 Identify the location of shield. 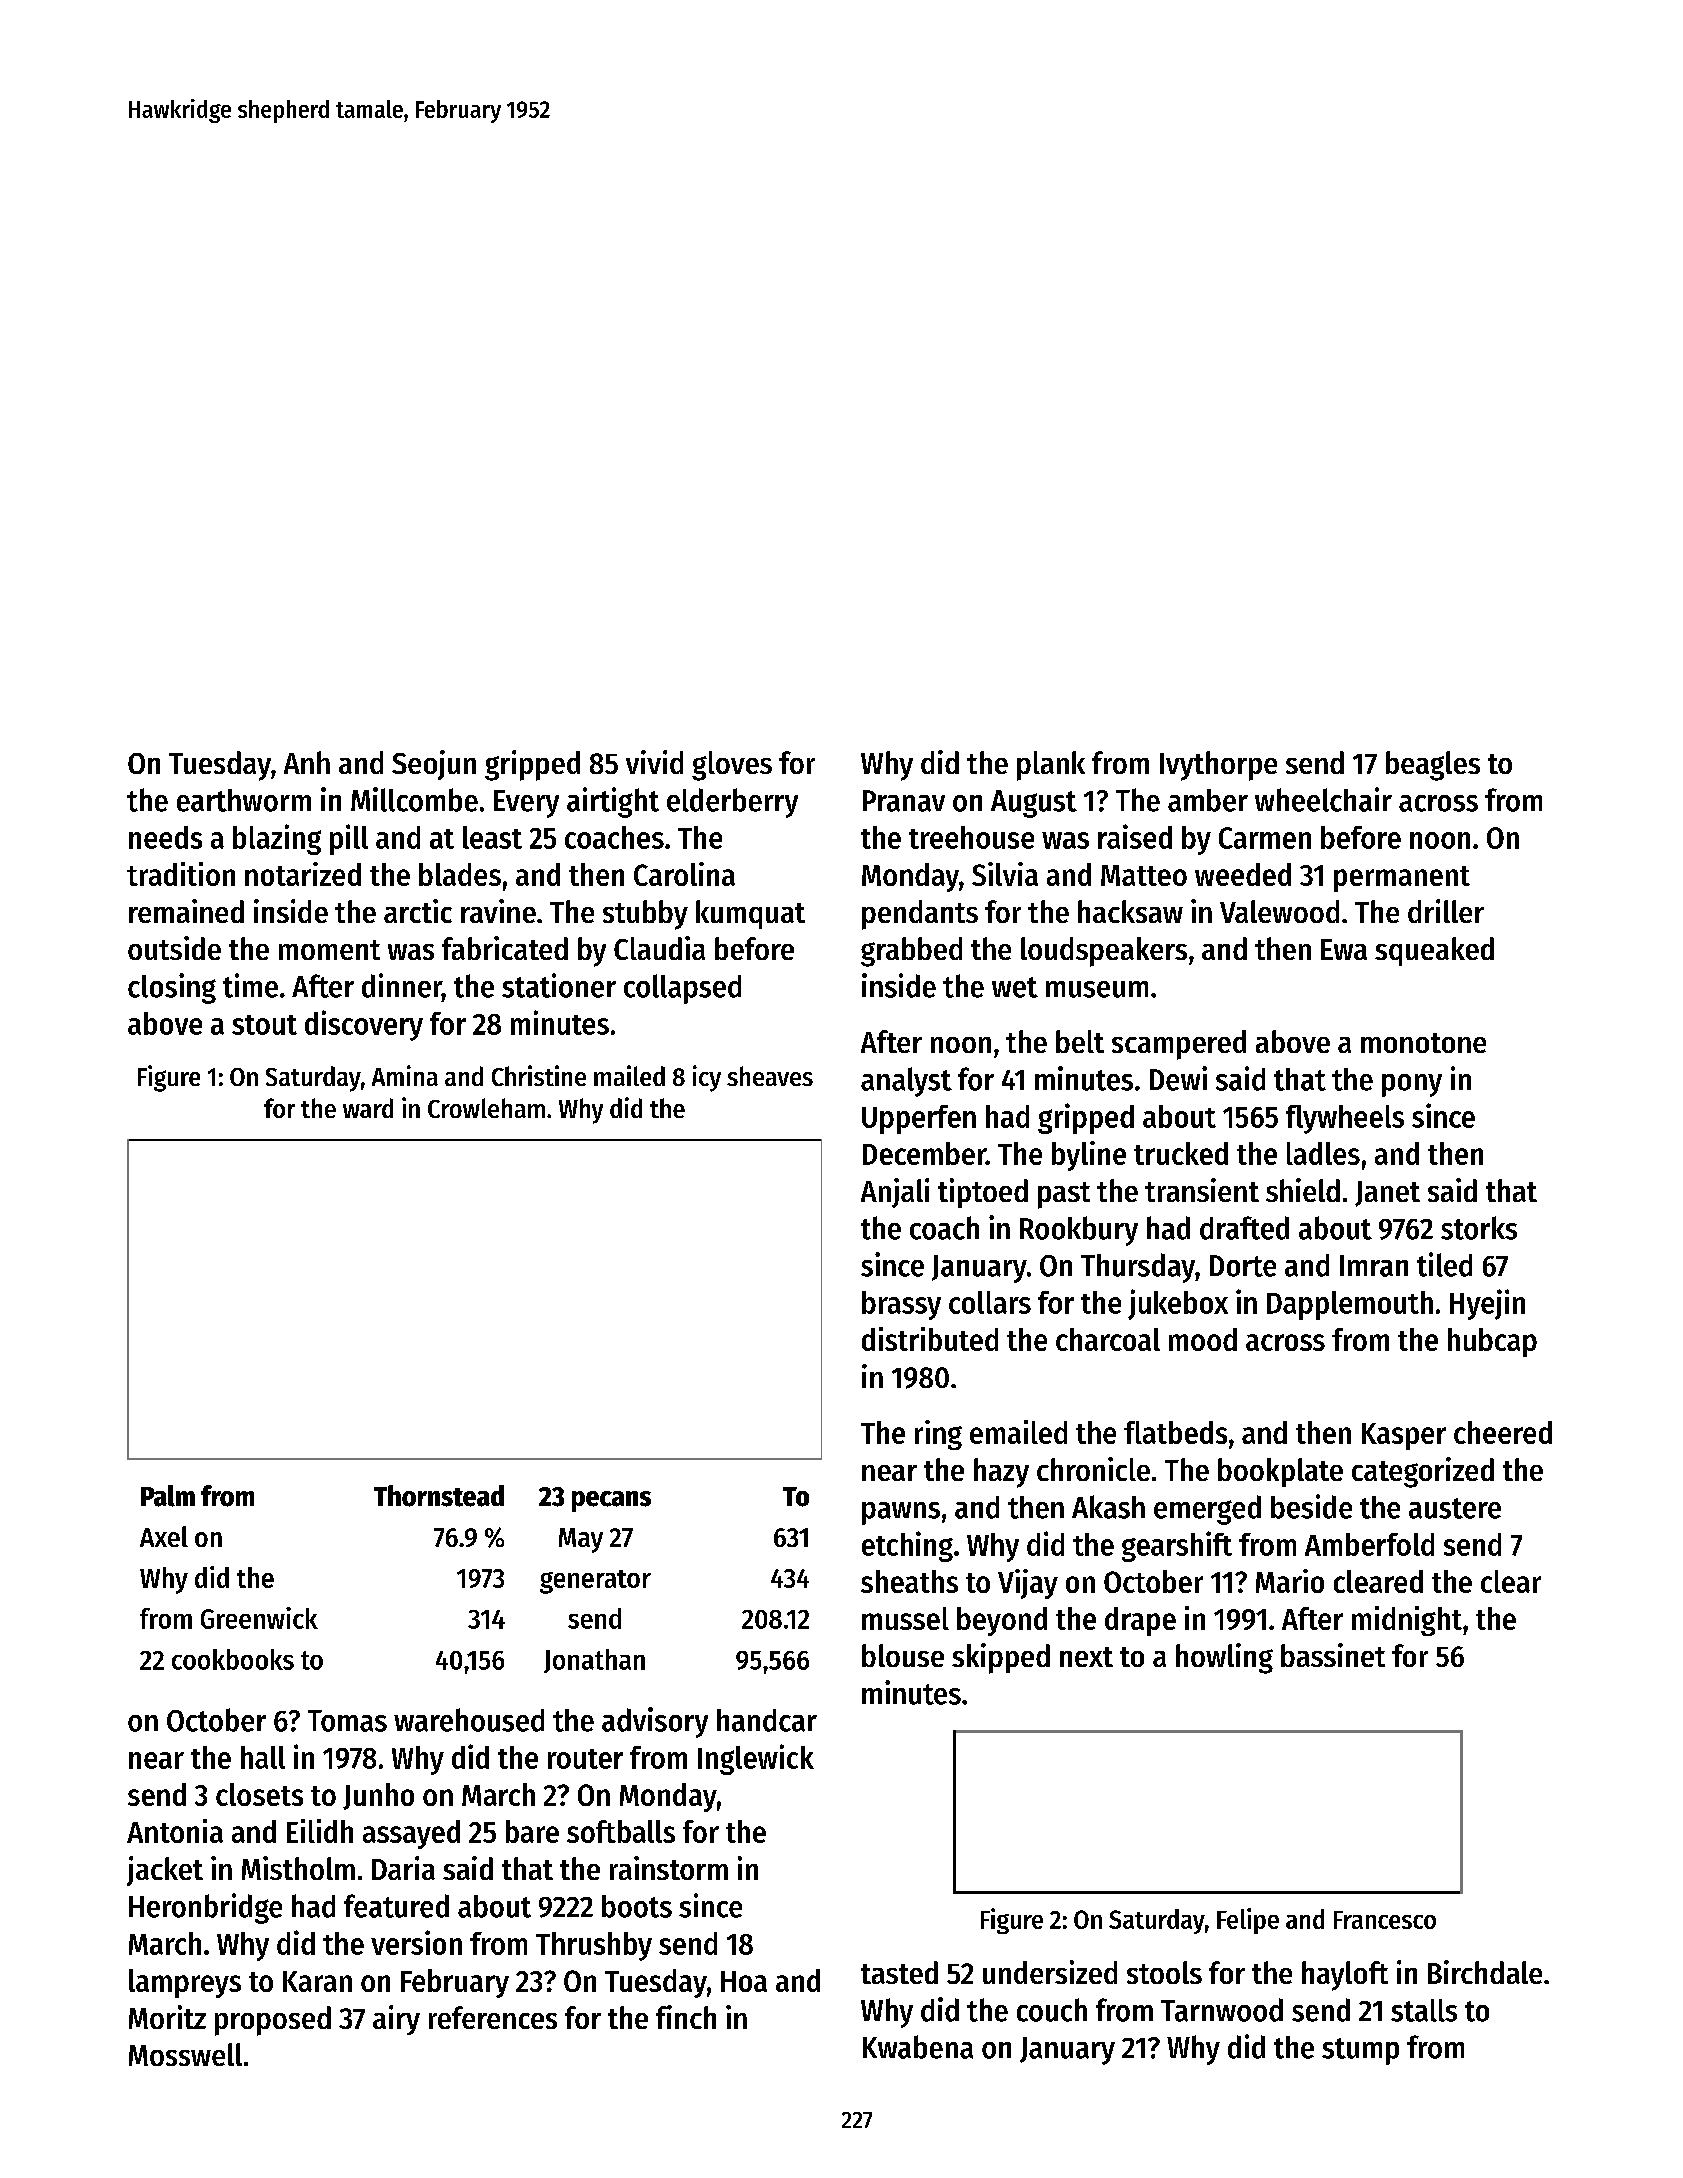
(1303, 1190).
